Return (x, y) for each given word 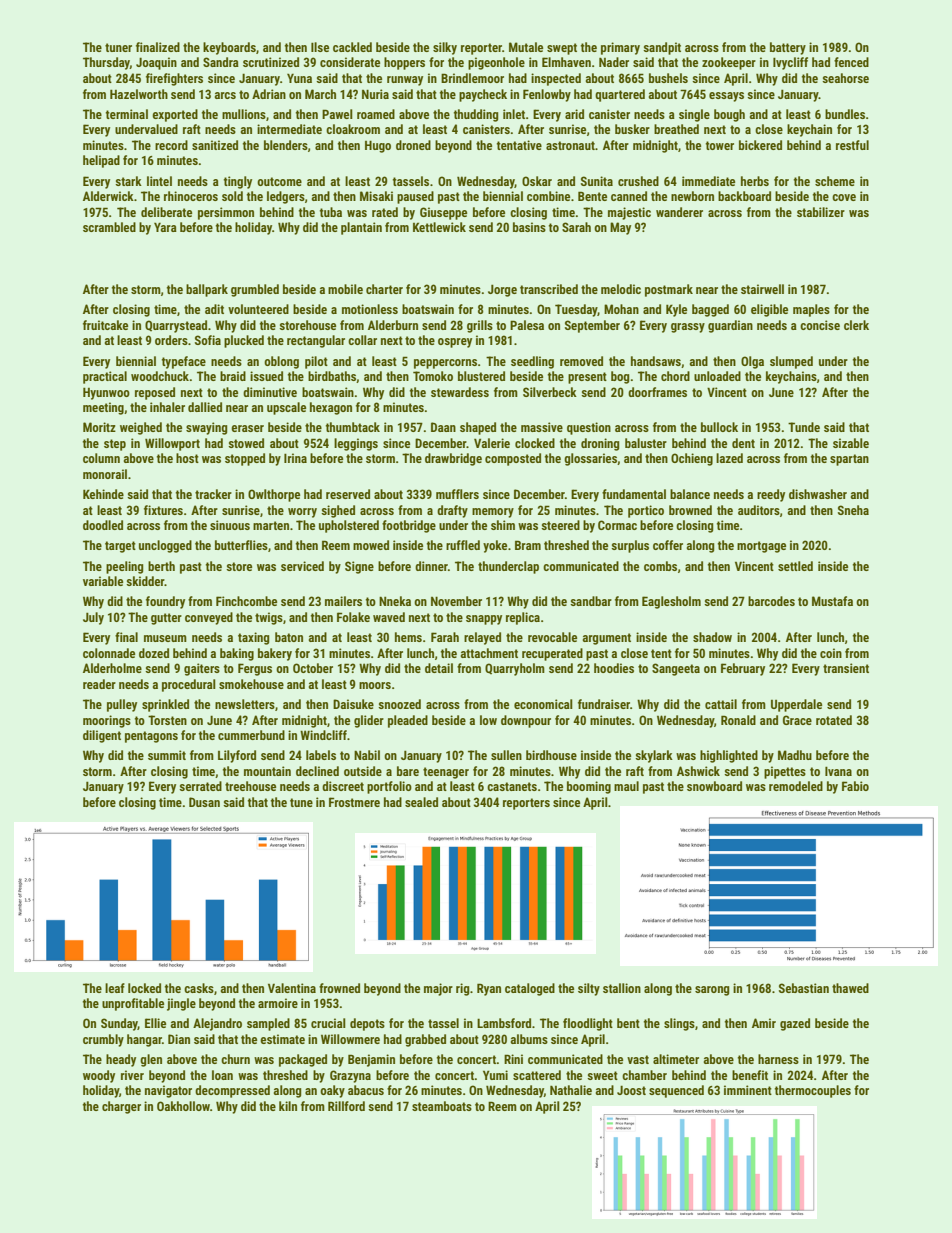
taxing (254, 638)
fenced (851, 62)
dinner (431, 566)
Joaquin (156, 63)
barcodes (771, 601)
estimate (282, 1039)
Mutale (526, 47)
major (438, 989)
